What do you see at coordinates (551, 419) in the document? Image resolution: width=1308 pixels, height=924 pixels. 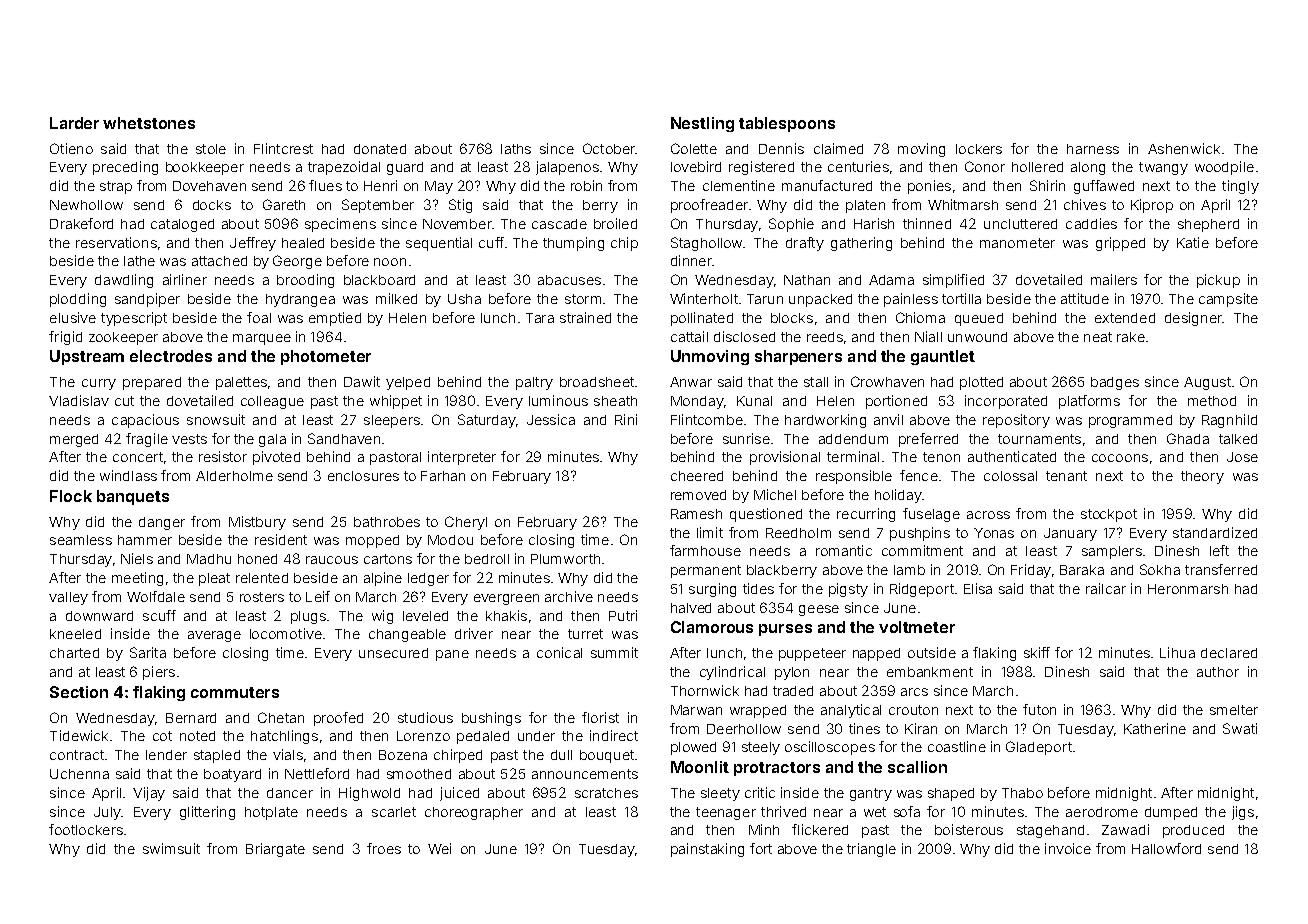 I see `Jessica` at bounding box center [551, 419].
